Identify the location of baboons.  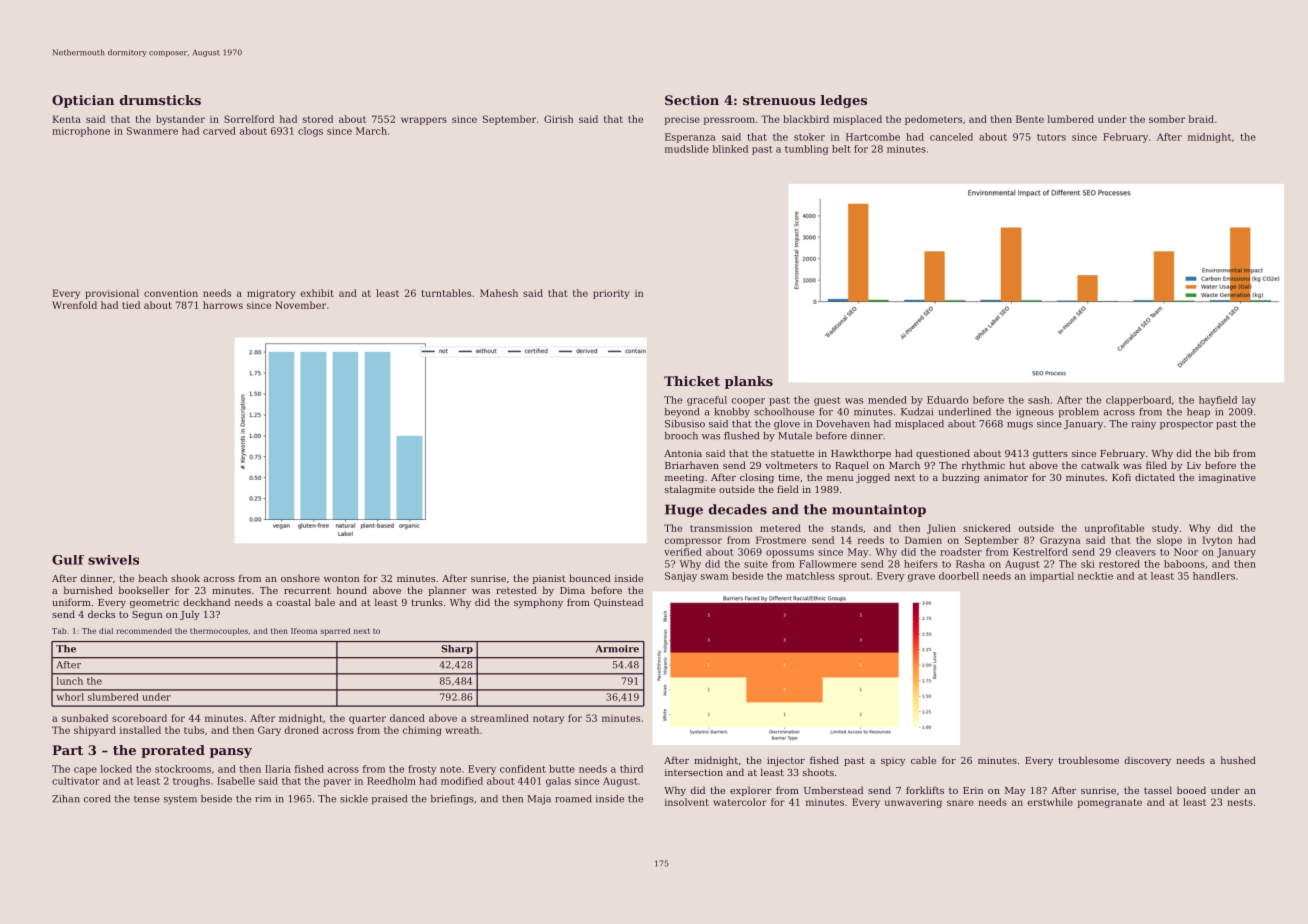
(1184, 564).
